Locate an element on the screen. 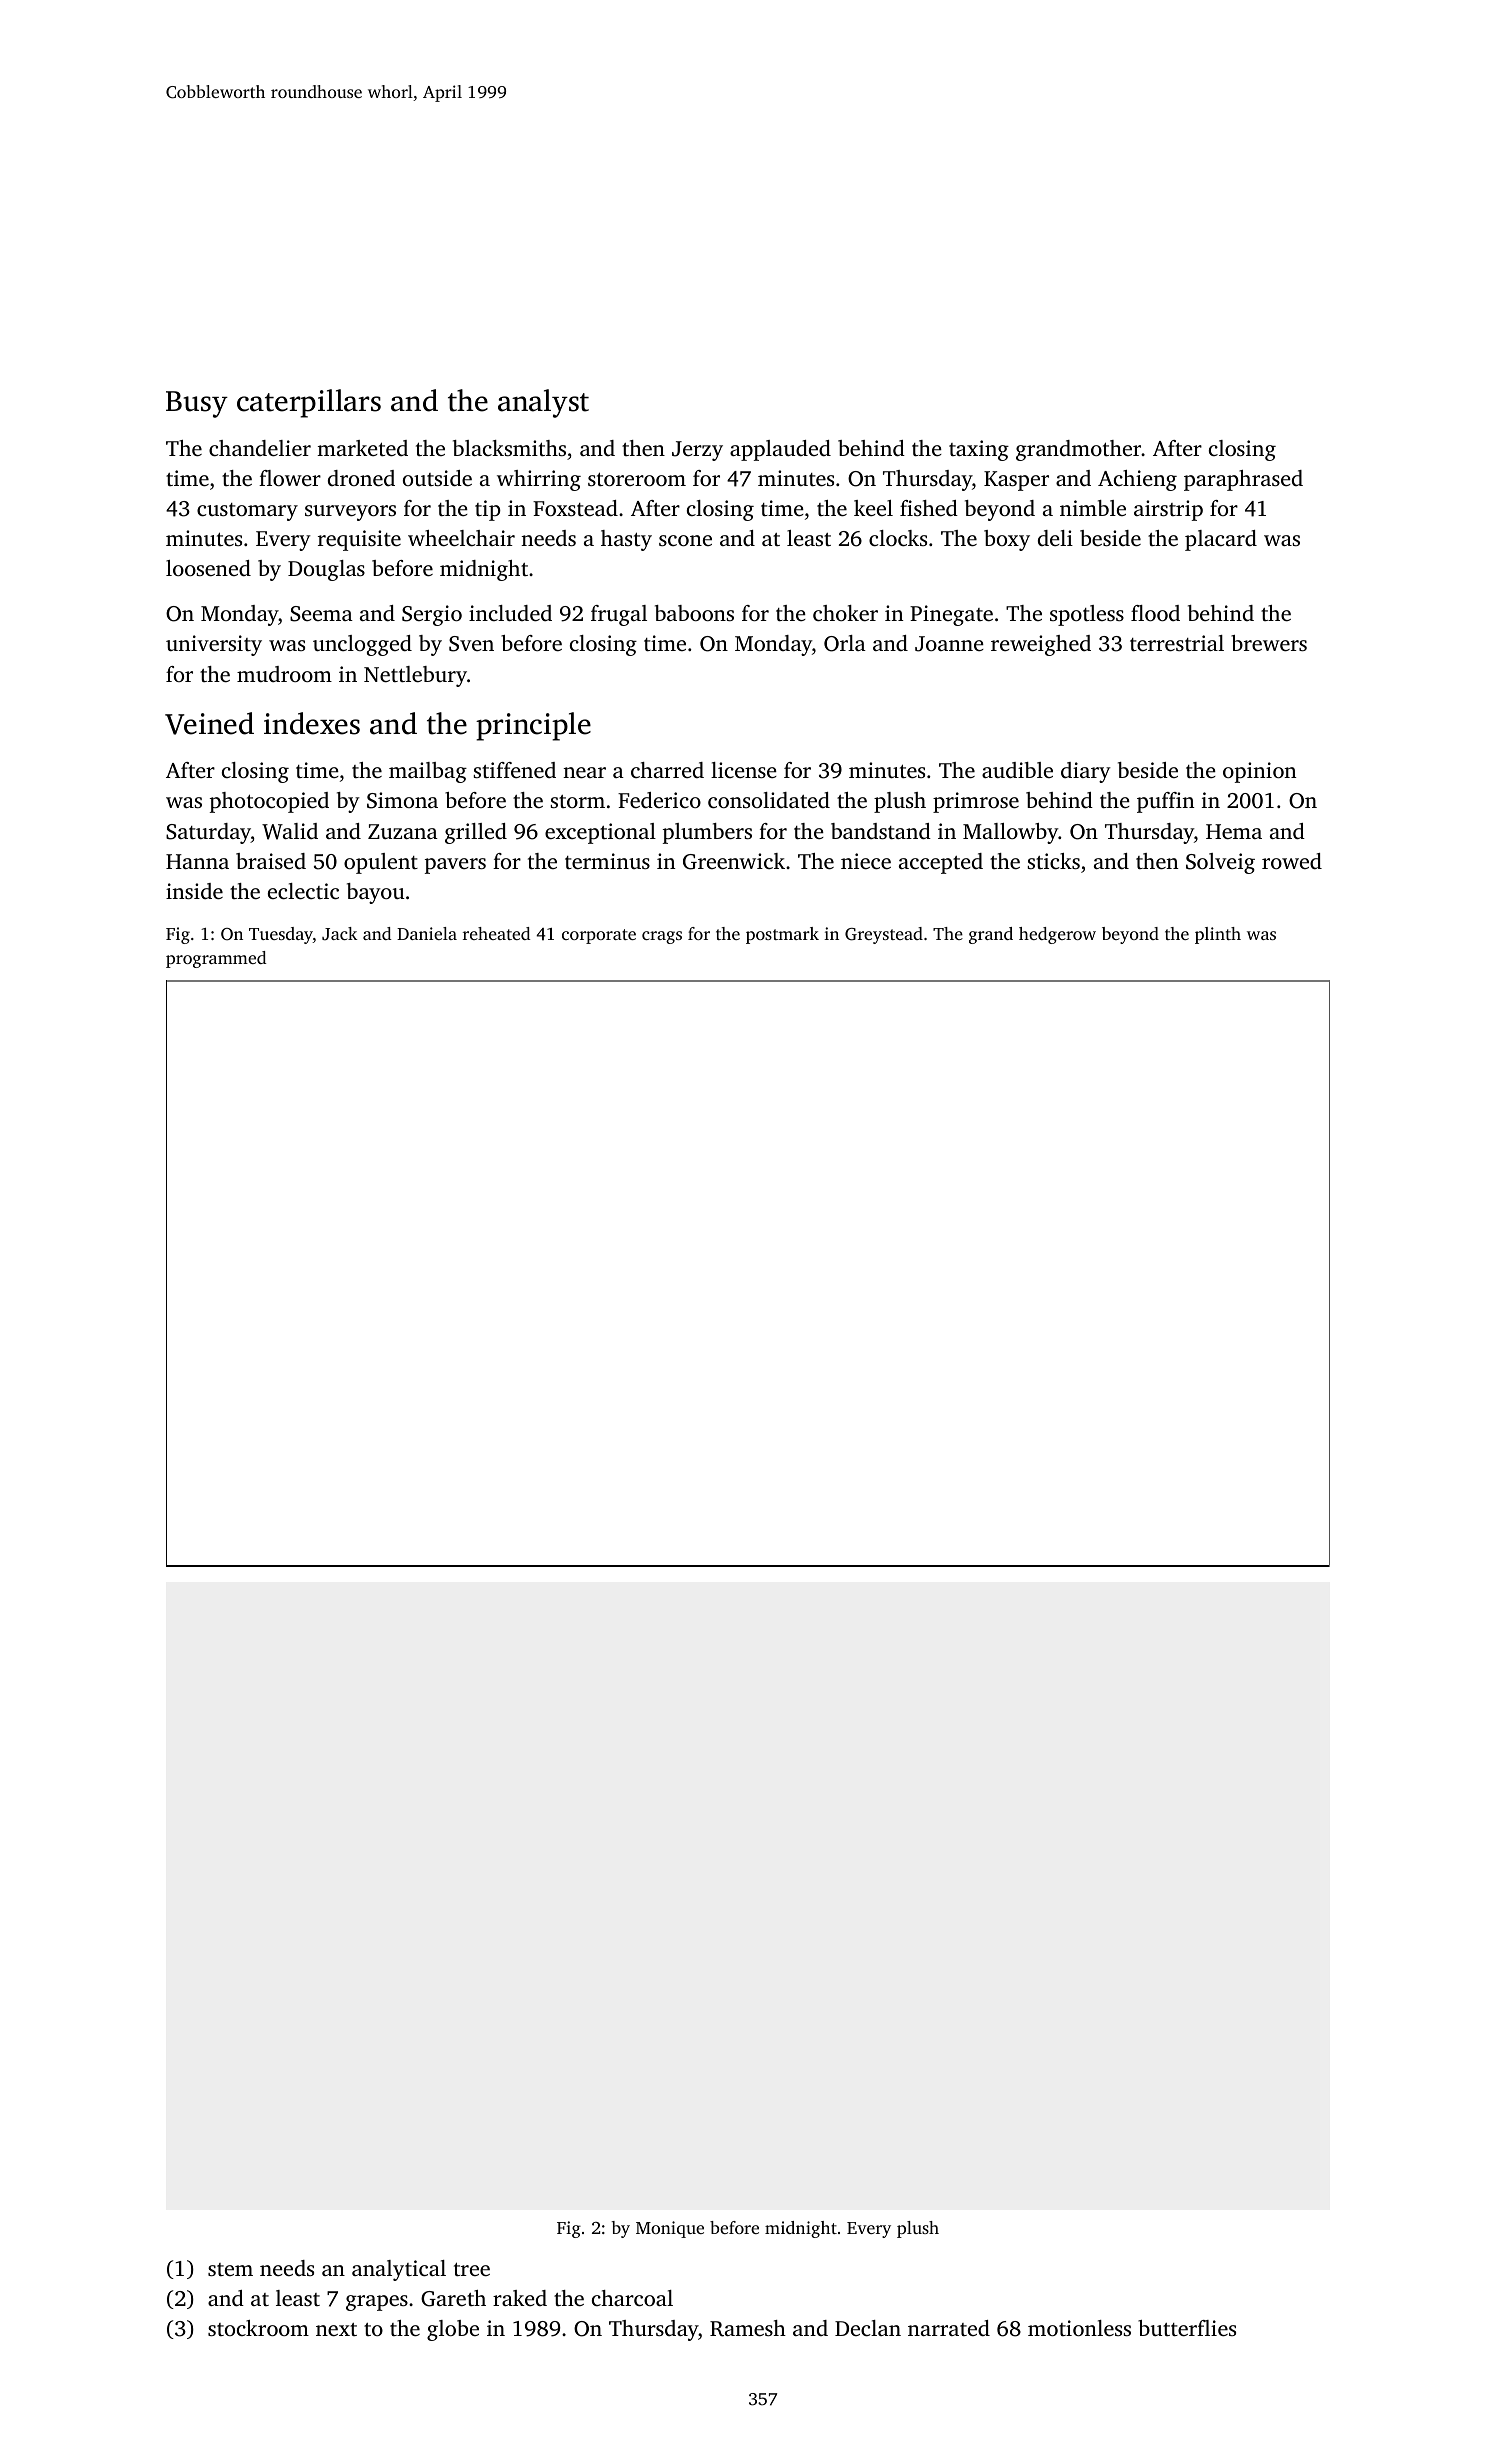 The width and height of the screenshot is (1496, 2464). globe is located at coordinates (453, 2330).
